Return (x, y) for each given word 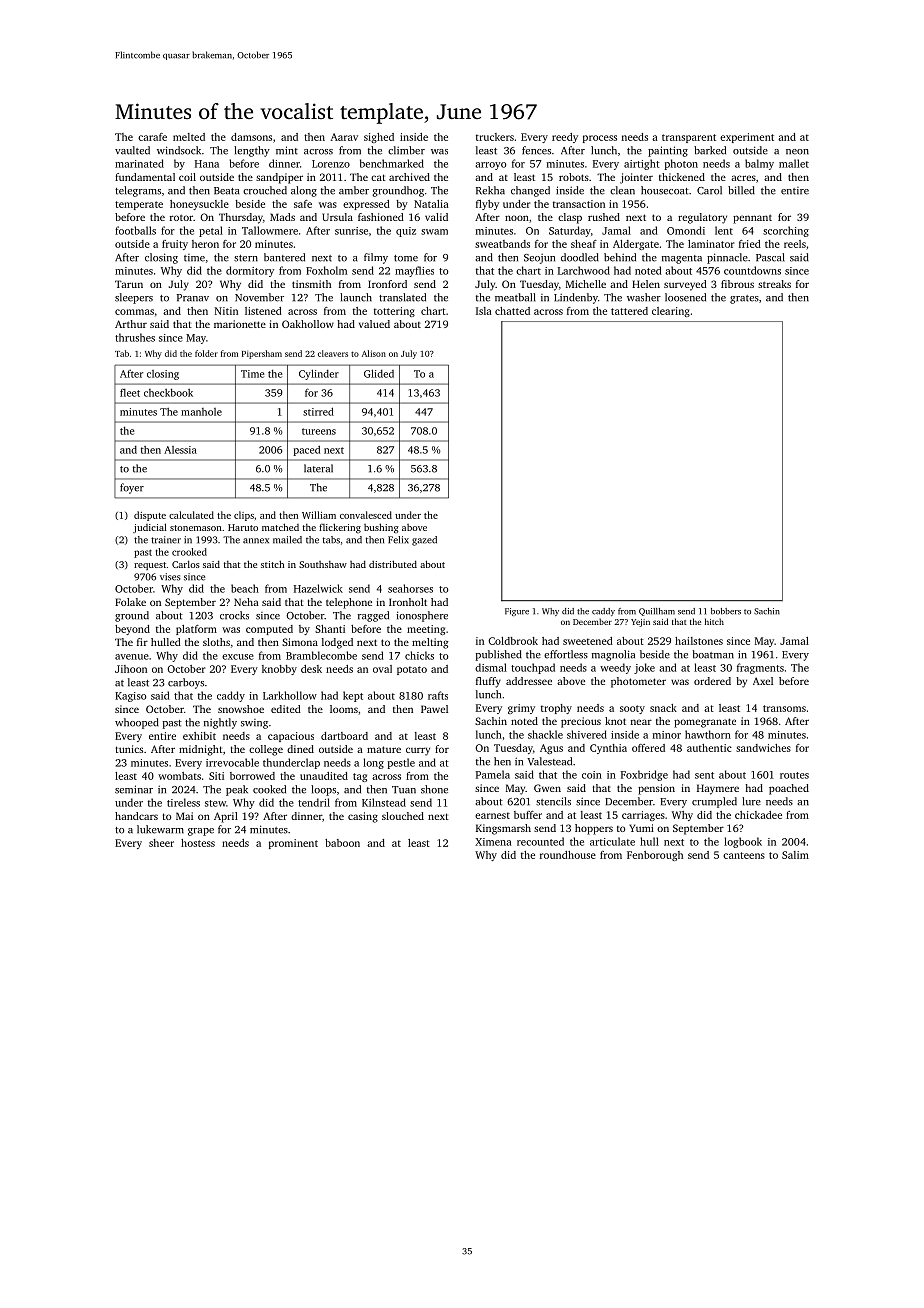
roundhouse (568, 855)
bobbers (726, 611)
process (600, 139)
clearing (671, 312)
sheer (161, 843)
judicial (150, 528)
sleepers (134, 298)
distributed (393, 564)
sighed (379, 138)
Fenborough (655, 856)
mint (287, 150)
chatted (512, 311)
